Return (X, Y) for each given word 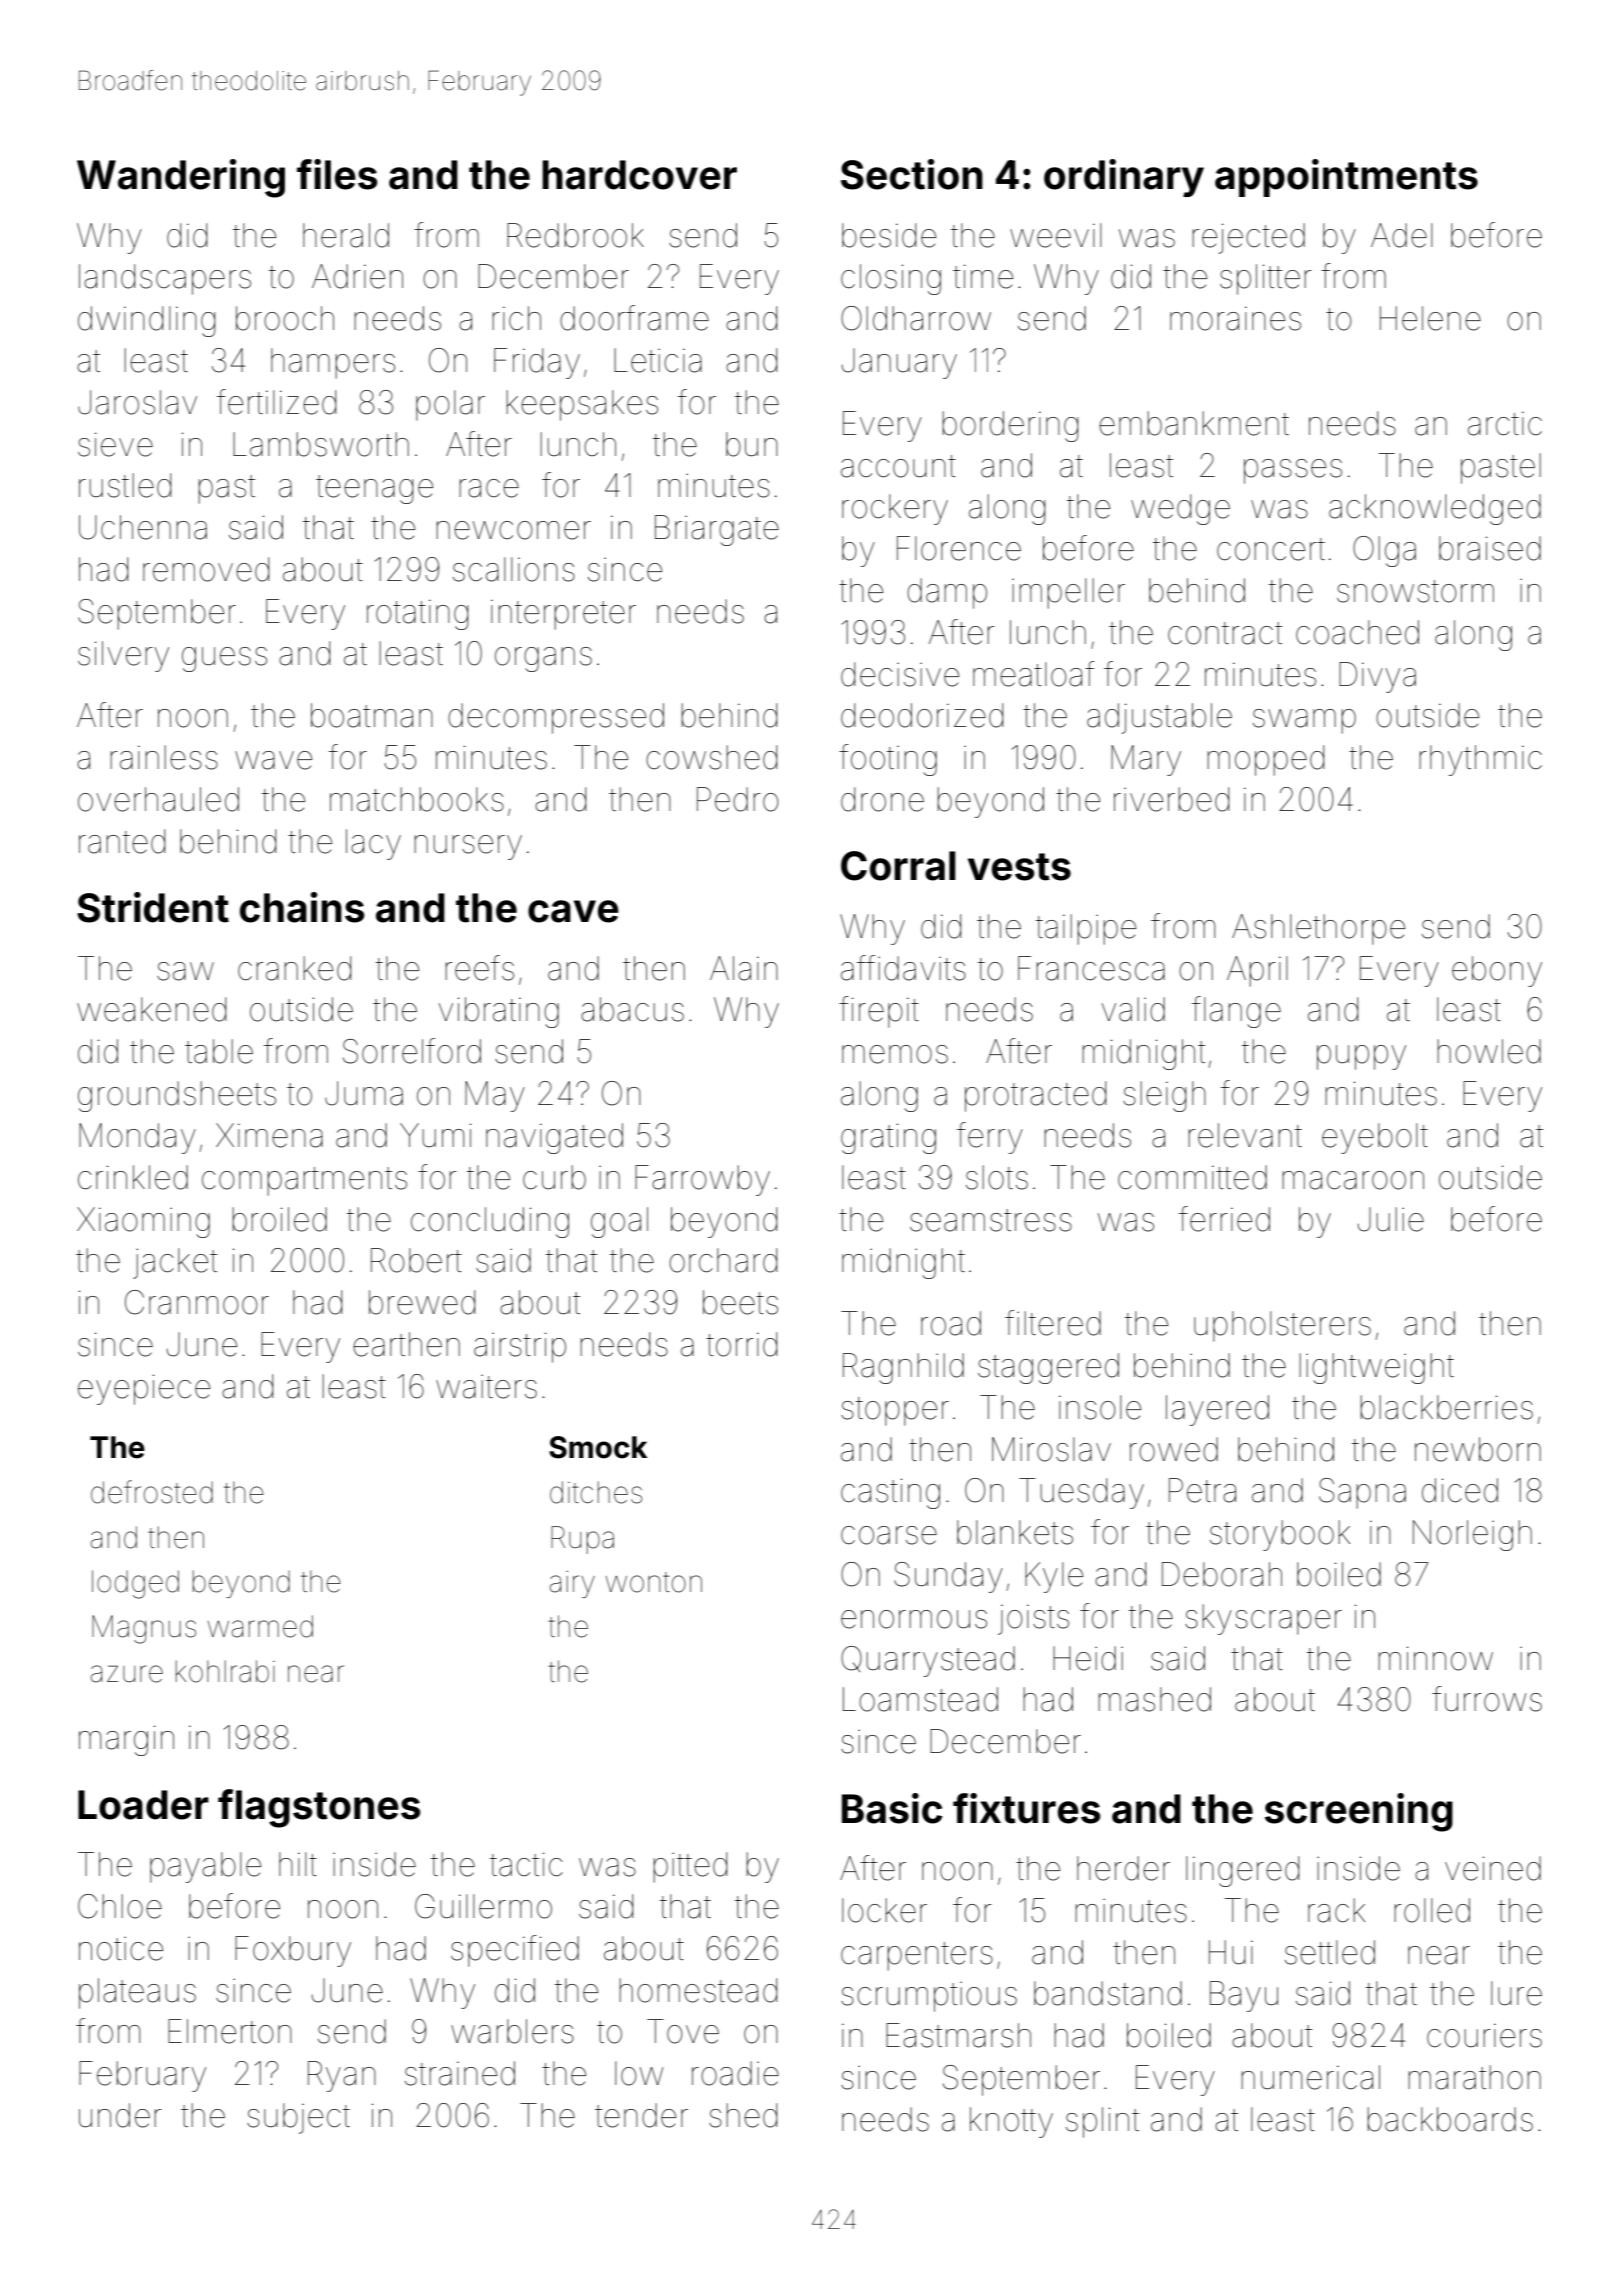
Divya (1377, 677)
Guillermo (483, 1906)
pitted (690, 1867)
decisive (900, 674)
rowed (1174, 1449)
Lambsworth (321, 444)
